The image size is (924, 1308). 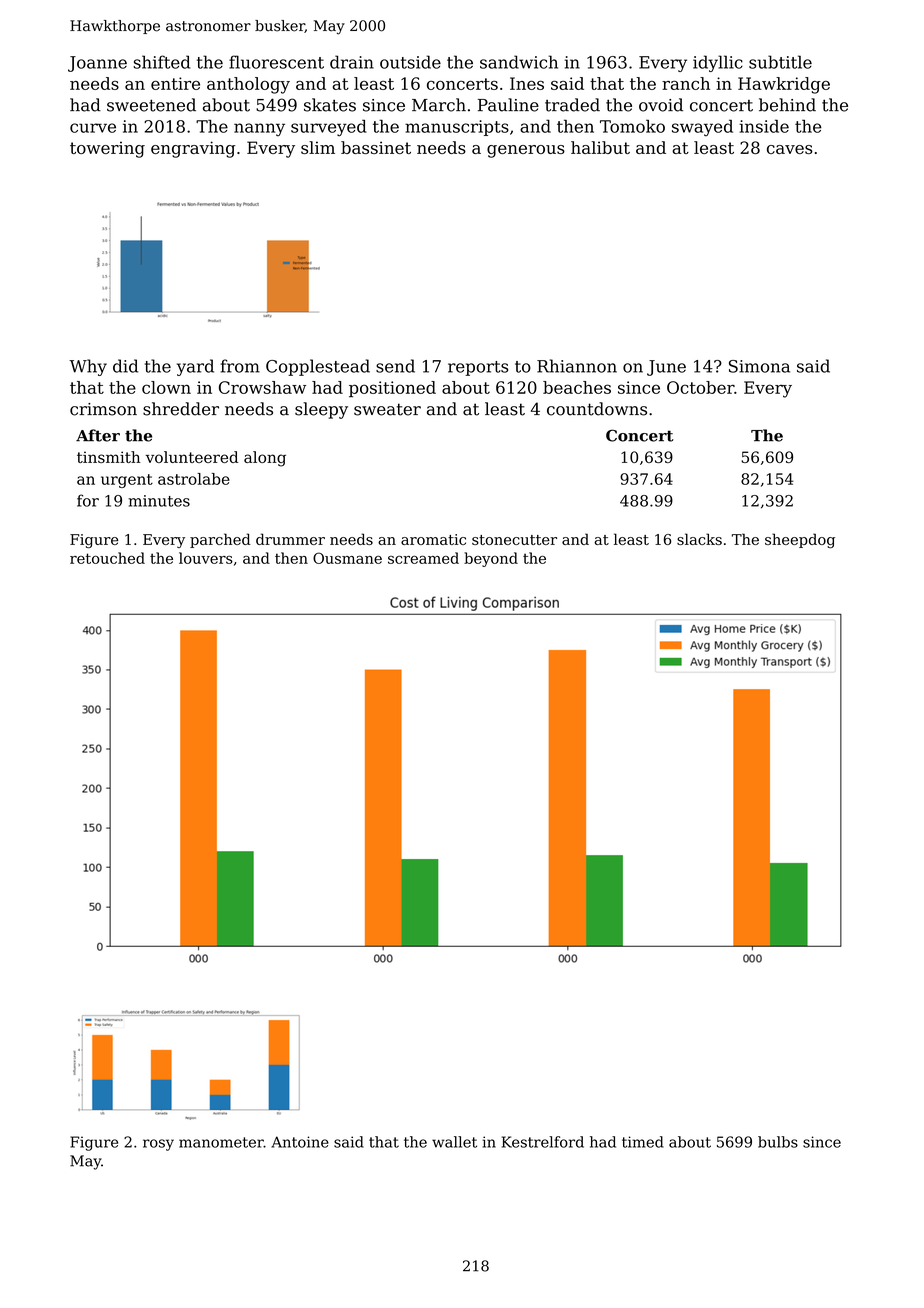 What do you see at coordinates (206, 558) in the screenshot?
I see `louvers` at bounding box center [206, 558].
